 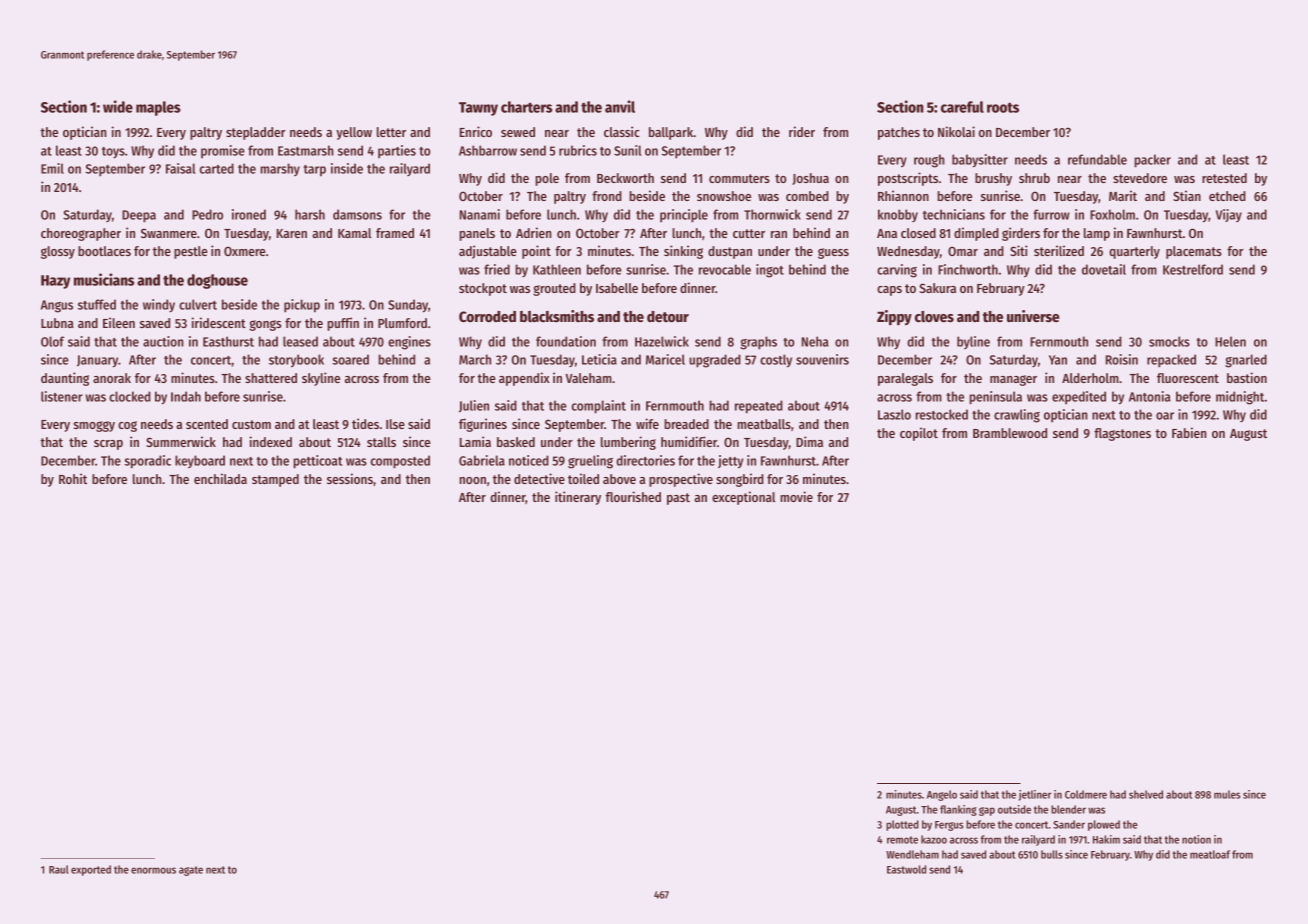 I want to click on Bramblewood, so click(x=1010, y=433).
